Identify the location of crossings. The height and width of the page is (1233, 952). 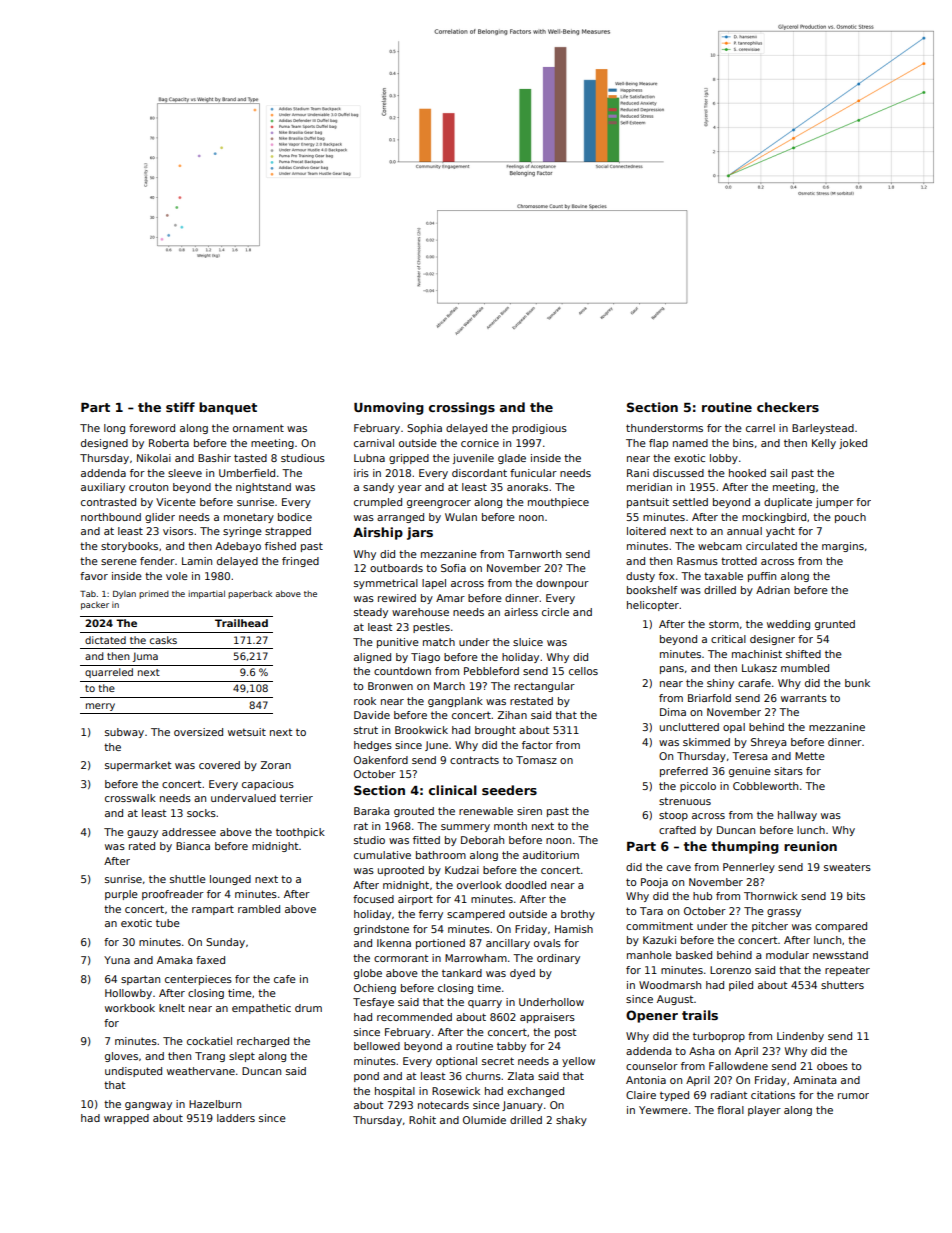
(462, 408).
